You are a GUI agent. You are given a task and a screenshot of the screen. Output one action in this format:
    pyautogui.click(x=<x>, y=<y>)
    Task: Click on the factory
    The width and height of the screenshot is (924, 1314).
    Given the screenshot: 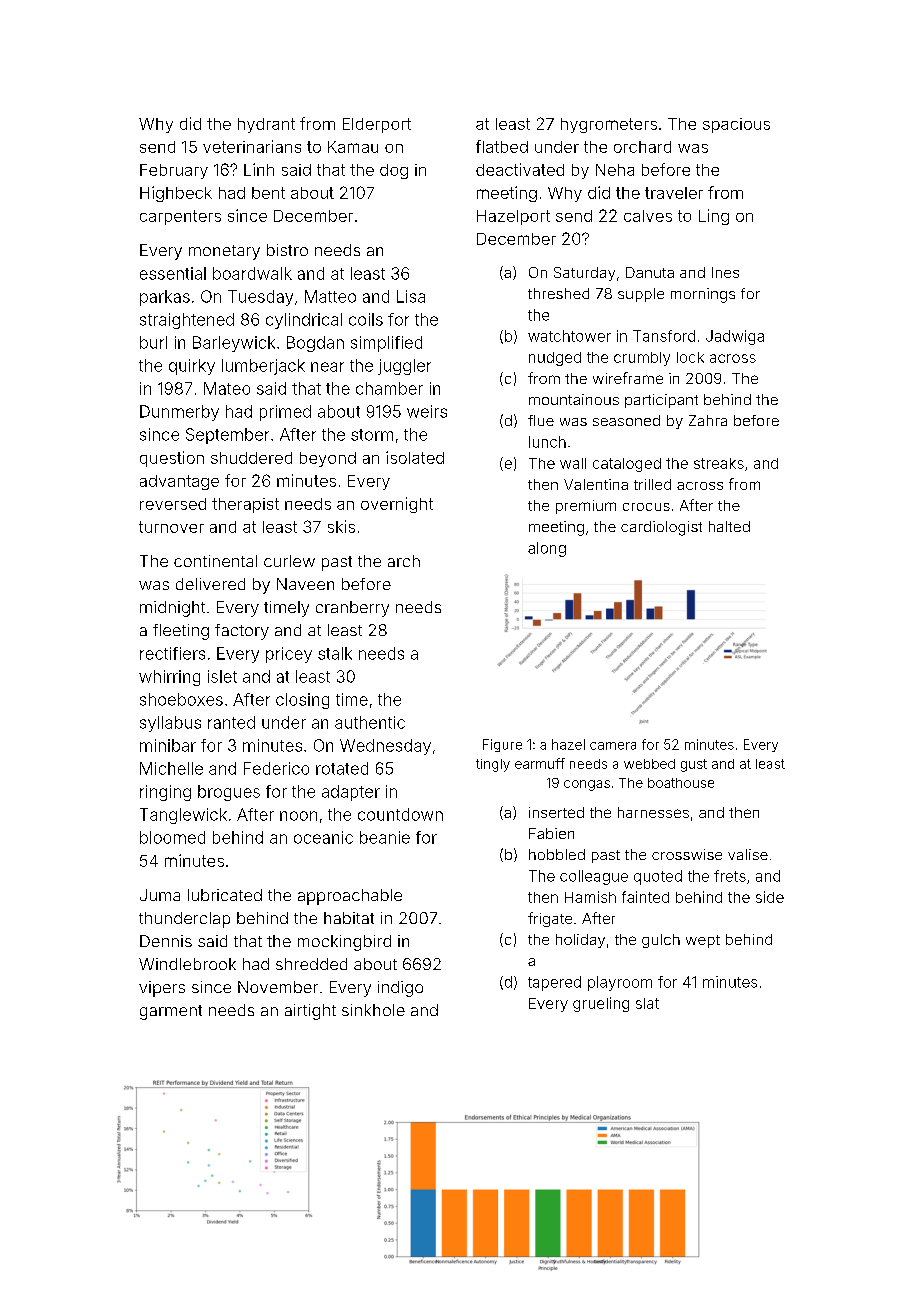 What is the action you would take?
    pyautogui.click(x=242, y=632)
